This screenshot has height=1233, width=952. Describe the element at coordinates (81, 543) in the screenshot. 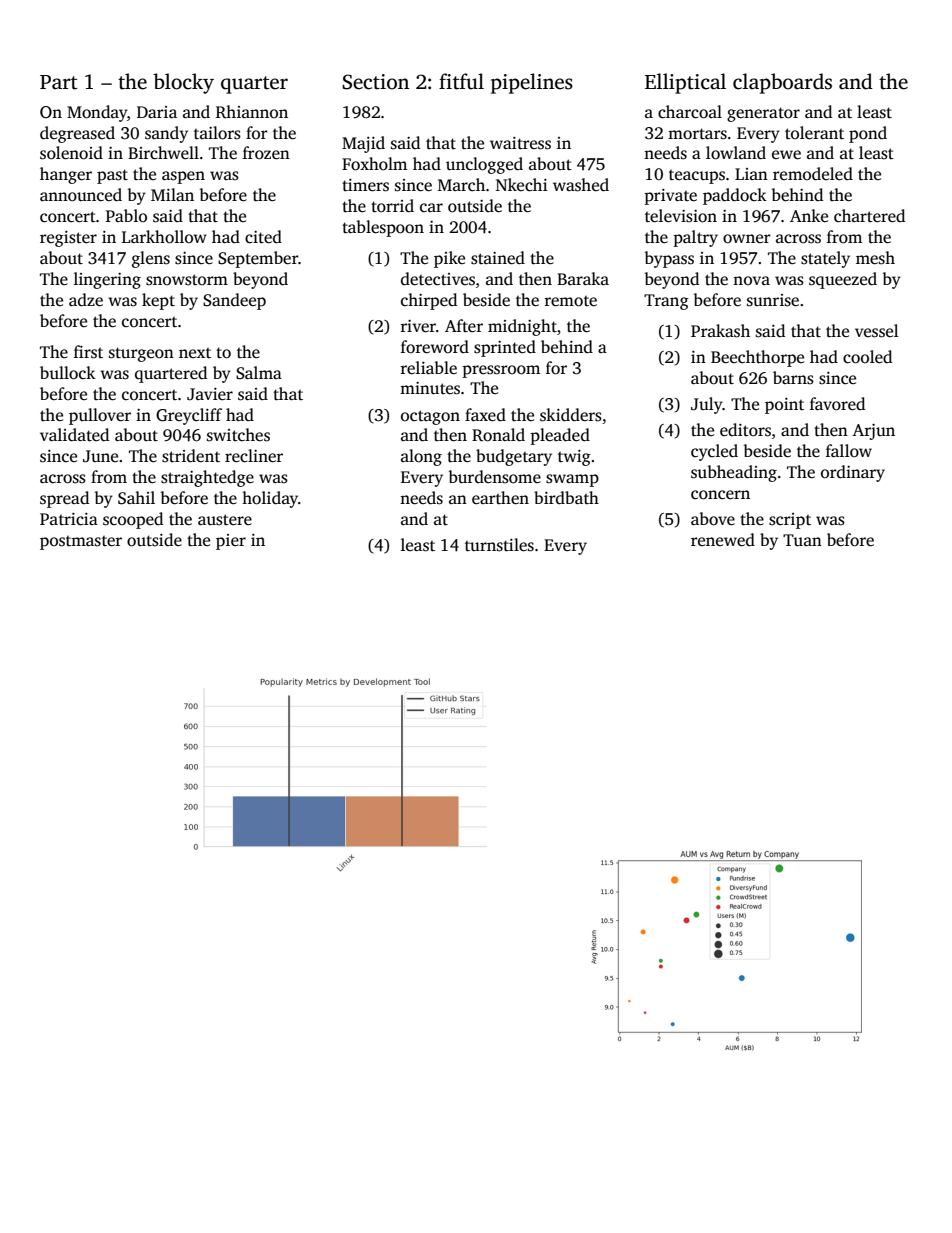

I see `postmaster` at that location.
